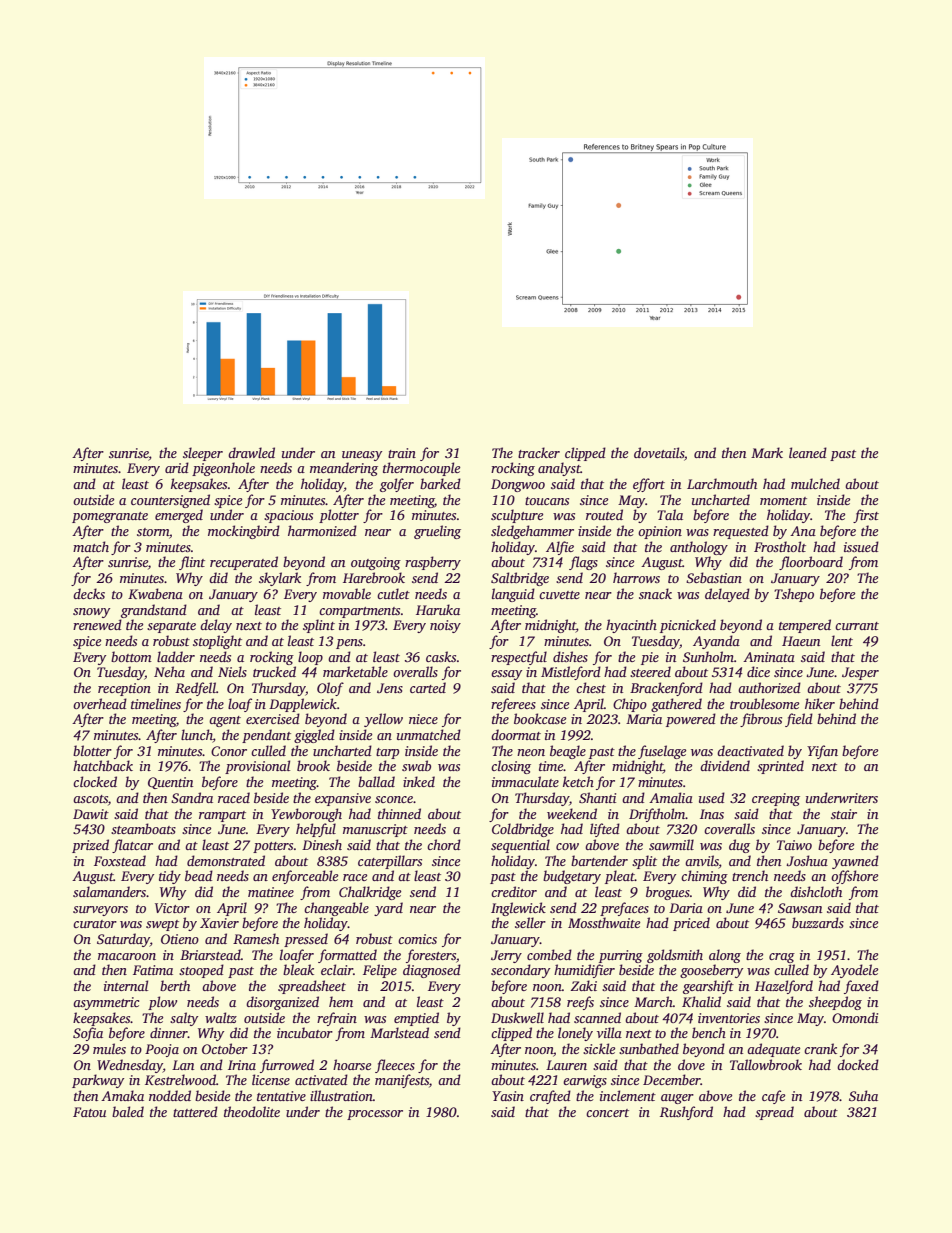 This document has height=1233, width=952. Describe the element at coordinates (89, 1112) in the document. I see `Fatou` at that location.
